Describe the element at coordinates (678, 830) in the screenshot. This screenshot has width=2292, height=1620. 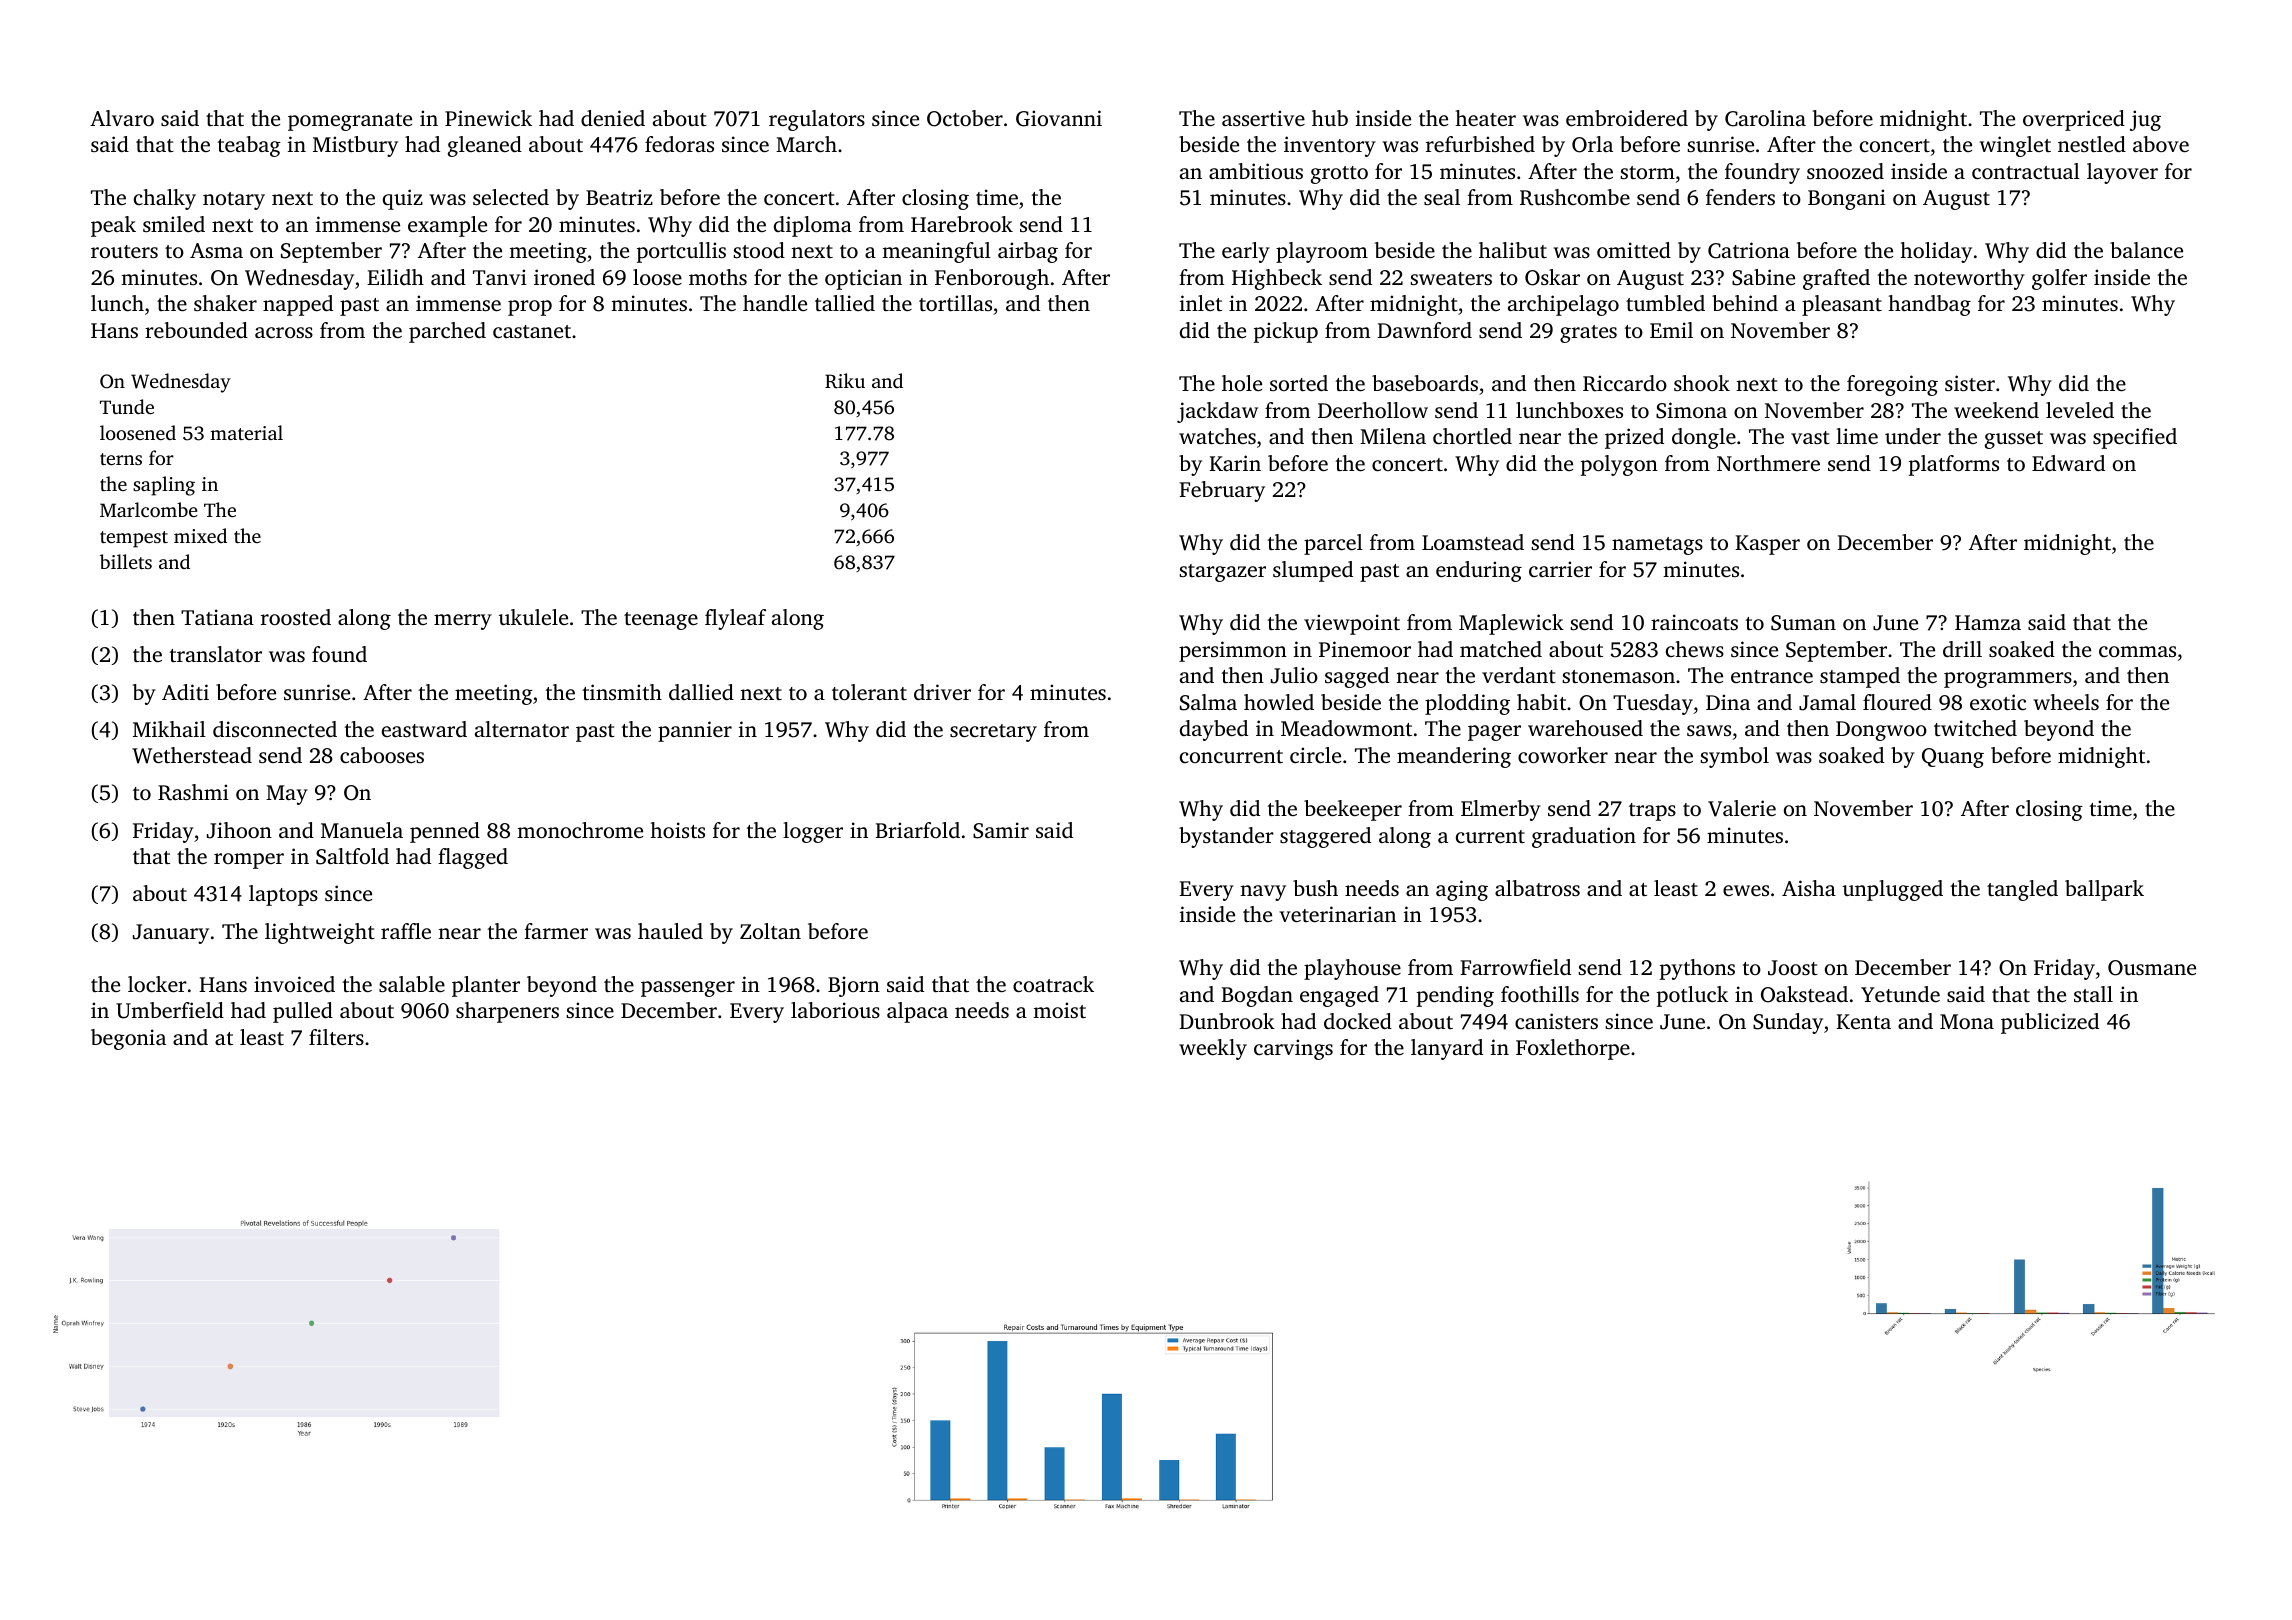
I see `hoists` at that location.
